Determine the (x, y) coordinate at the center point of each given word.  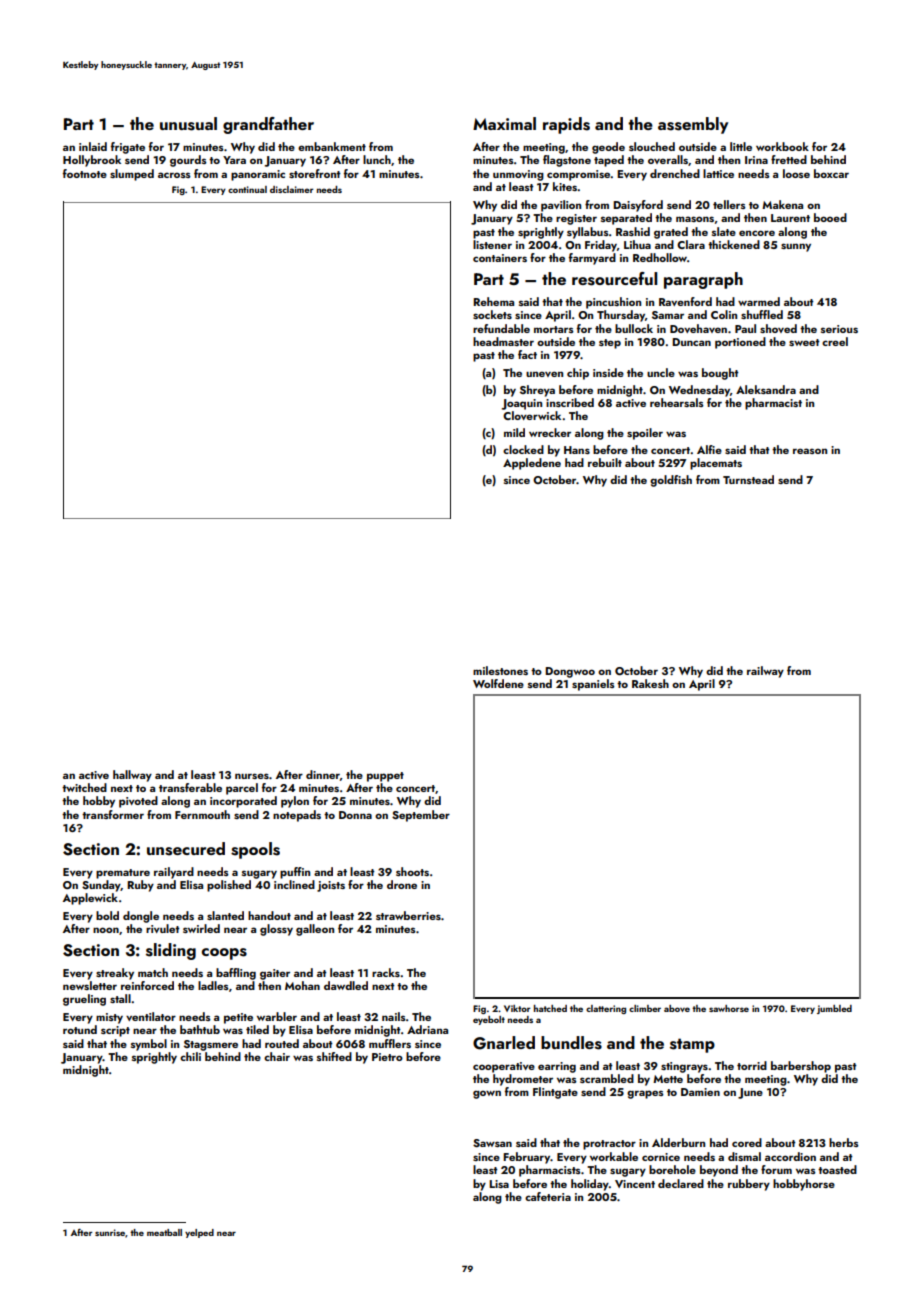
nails (394, 1016)
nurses (252, 776)
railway (765, 672)
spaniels (593, 685)
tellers (729, 204)
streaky (115, 974)
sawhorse (729, 1008)
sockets (492, 314)
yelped (199, 1233)
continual (247, 189)
